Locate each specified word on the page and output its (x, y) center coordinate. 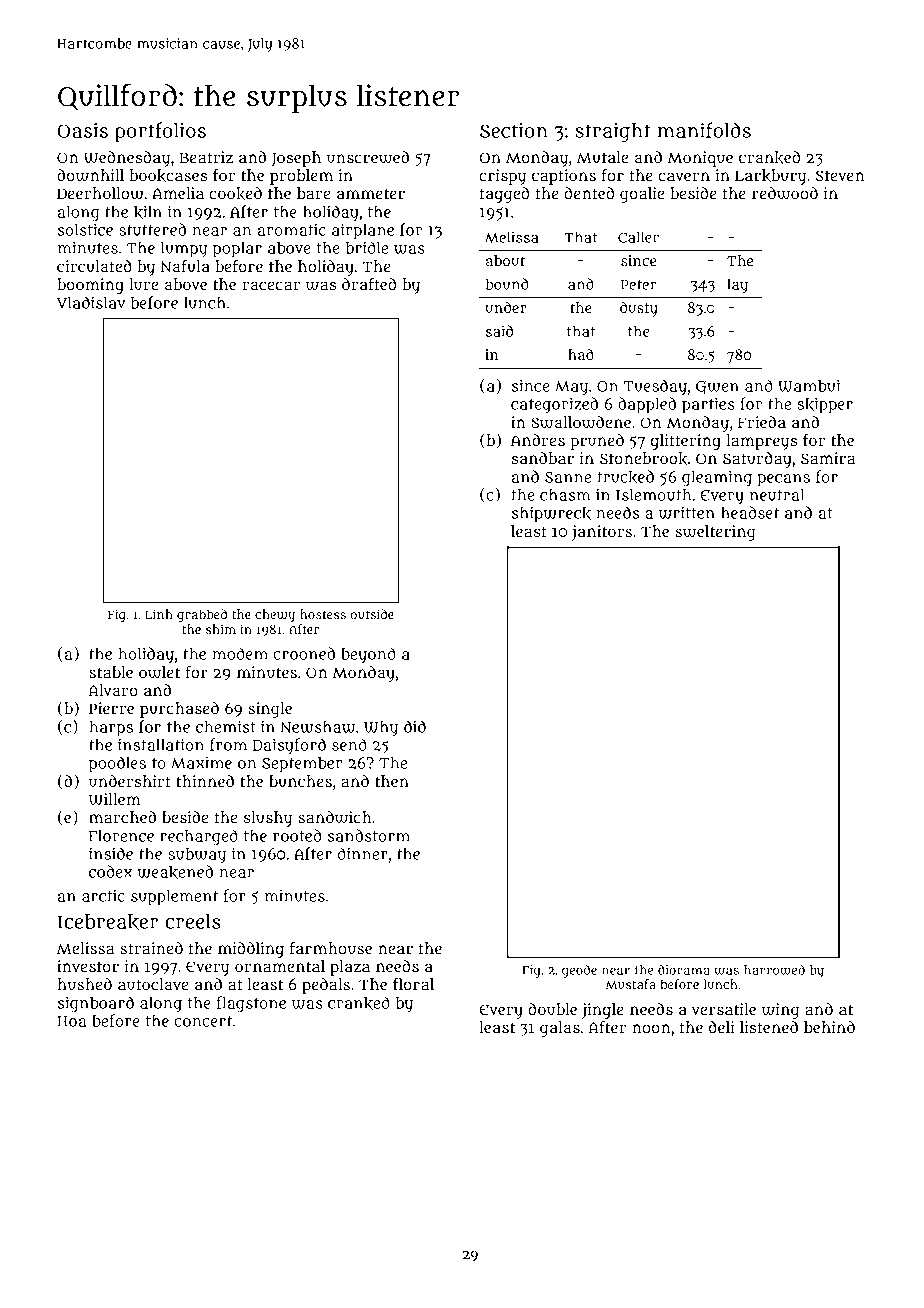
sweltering (715, 533)
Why (381, 728)
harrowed (774, 970)
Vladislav (91, 302)
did (415, 726)
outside (372, 614)
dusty (639, 309)
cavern (684, 176)
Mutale (602, 157)
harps (111, 728)
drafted (369, 284)
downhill (90, 175)
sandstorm (369, 835)
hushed (85, 984)
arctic (103, 896)
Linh (159, 614)
